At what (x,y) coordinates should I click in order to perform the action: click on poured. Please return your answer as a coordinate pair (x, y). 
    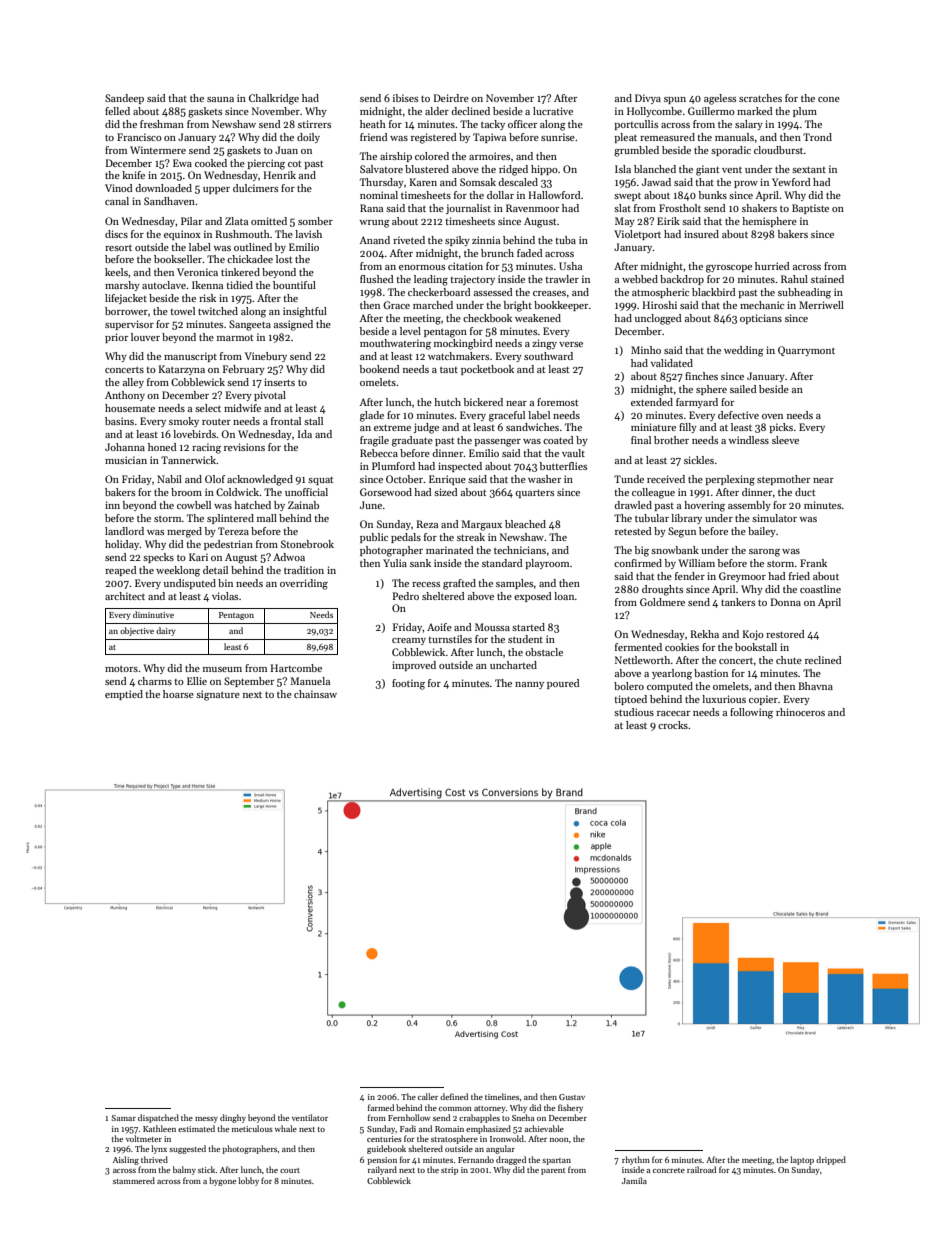
    Looking at the image, I should click on (563, 684).
